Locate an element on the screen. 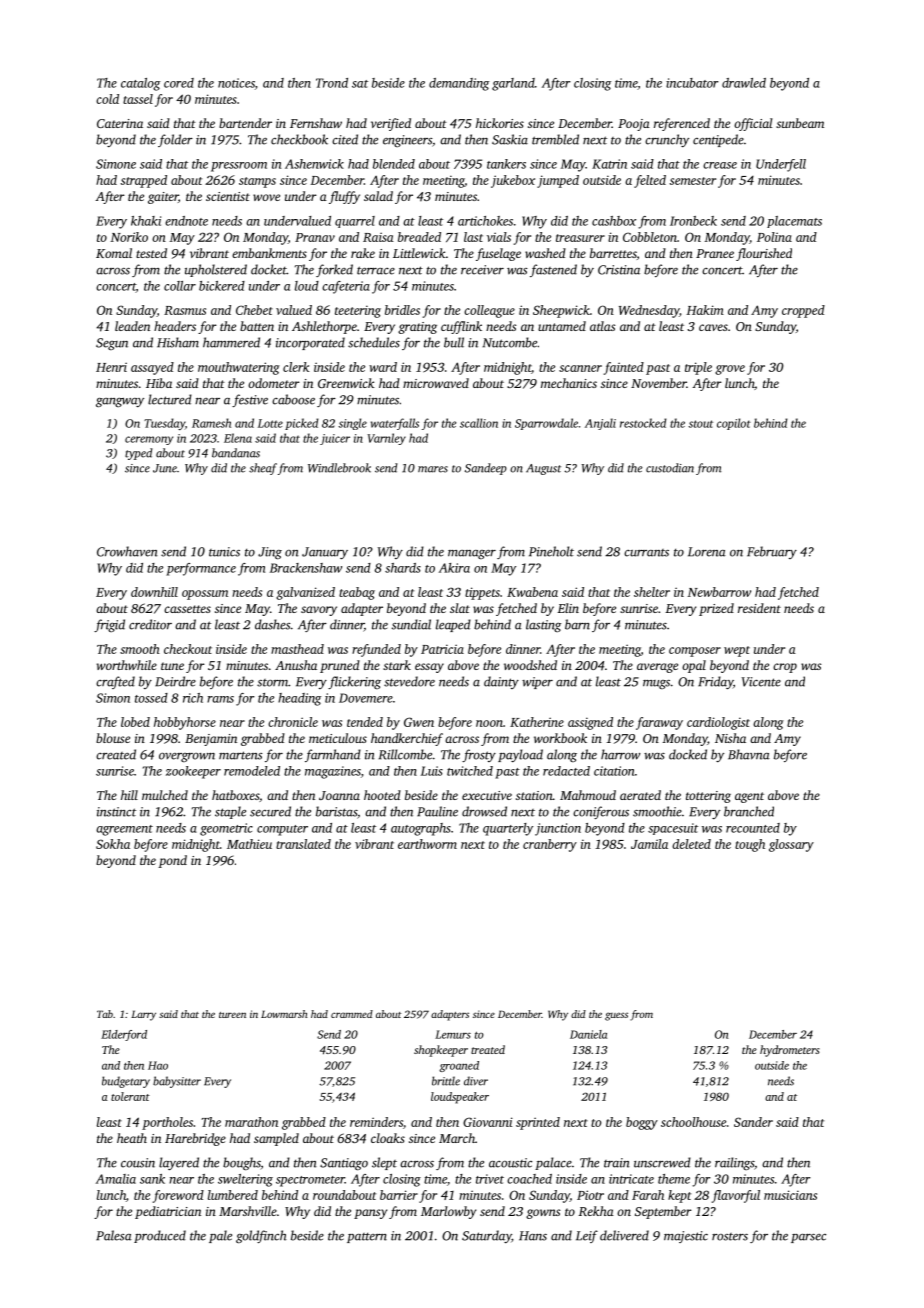 The height and width of the screenshot is (1308, 924). rosters is located at coordinates (730, 1237).
